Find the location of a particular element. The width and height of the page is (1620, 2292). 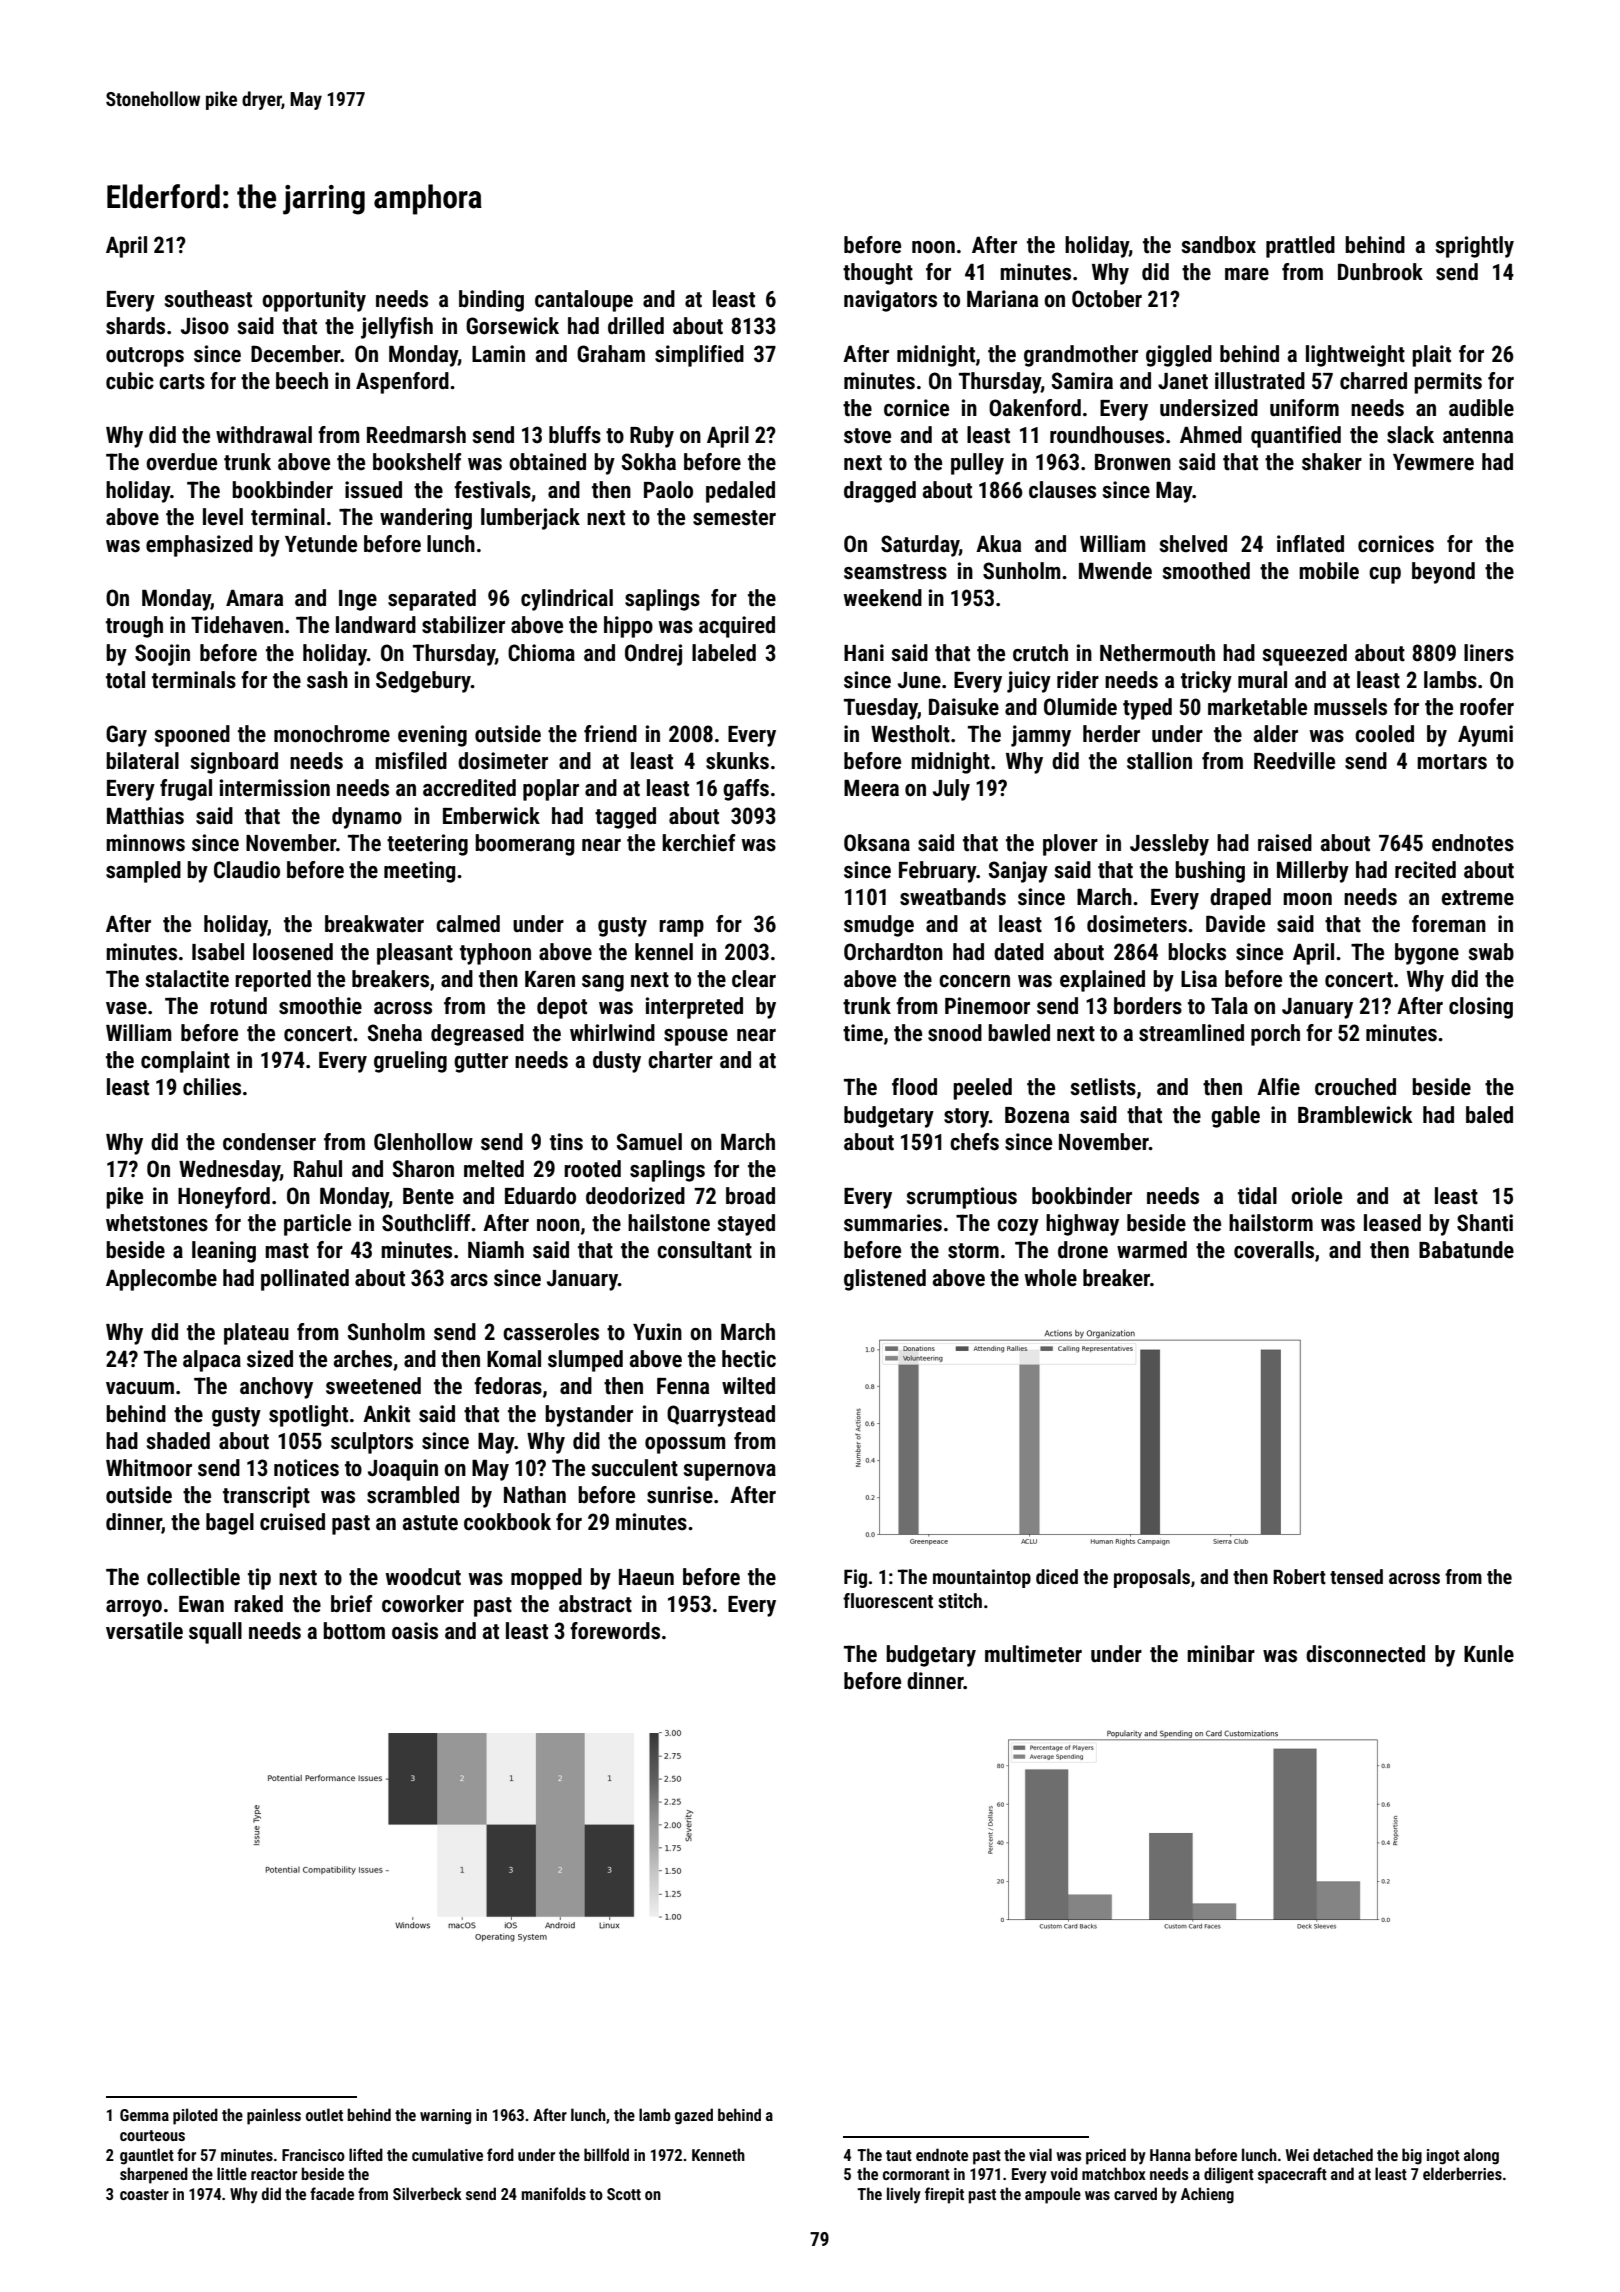

swab is located at coordinates (1491, 952).
